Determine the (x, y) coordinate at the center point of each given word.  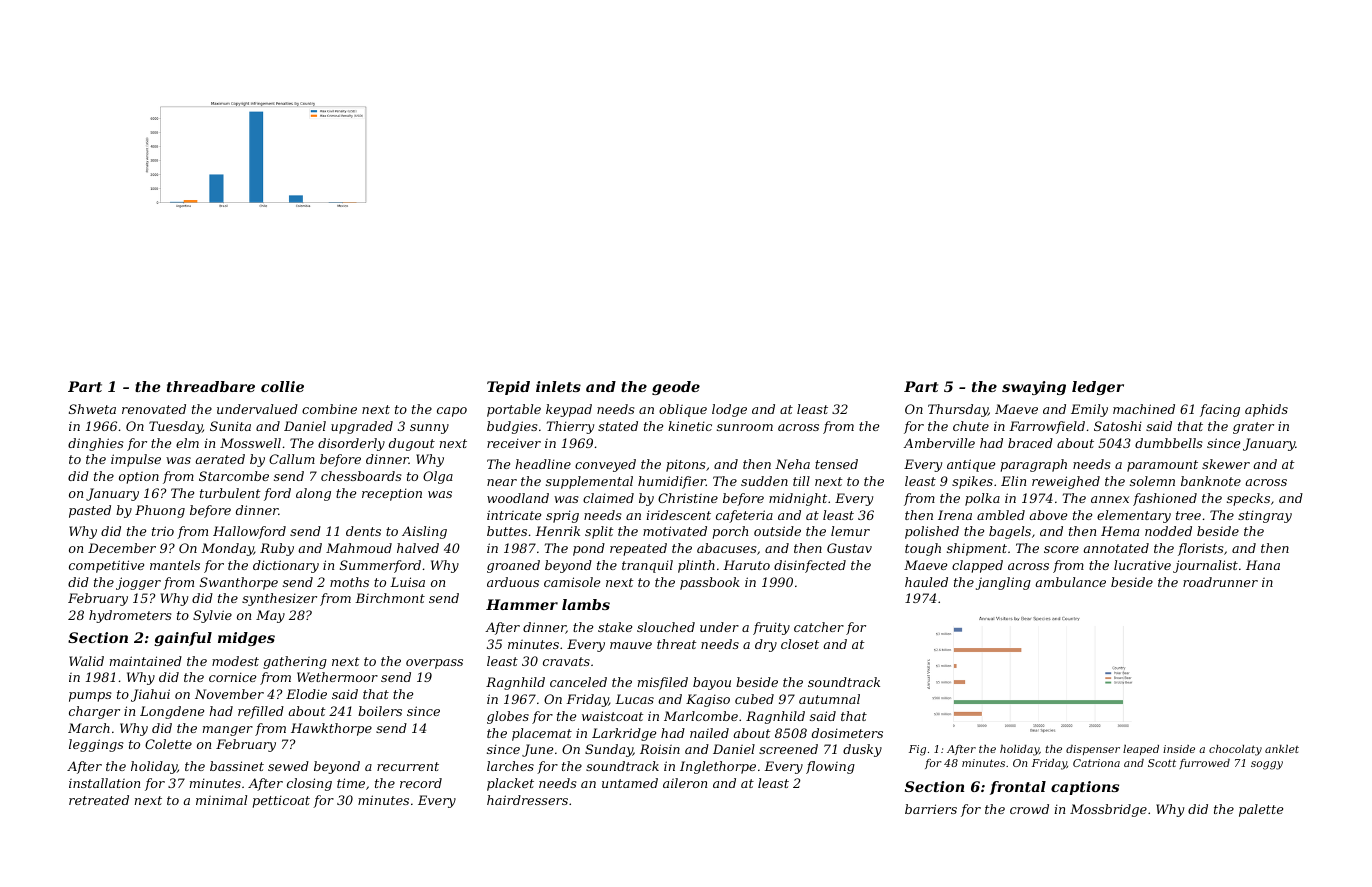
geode (676, 388)
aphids (1266, 410)
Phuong (160, 511)
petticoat (281, 801)
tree (1188, 515)
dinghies (96, 444)
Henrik (557, 531)
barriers (931, 809)
